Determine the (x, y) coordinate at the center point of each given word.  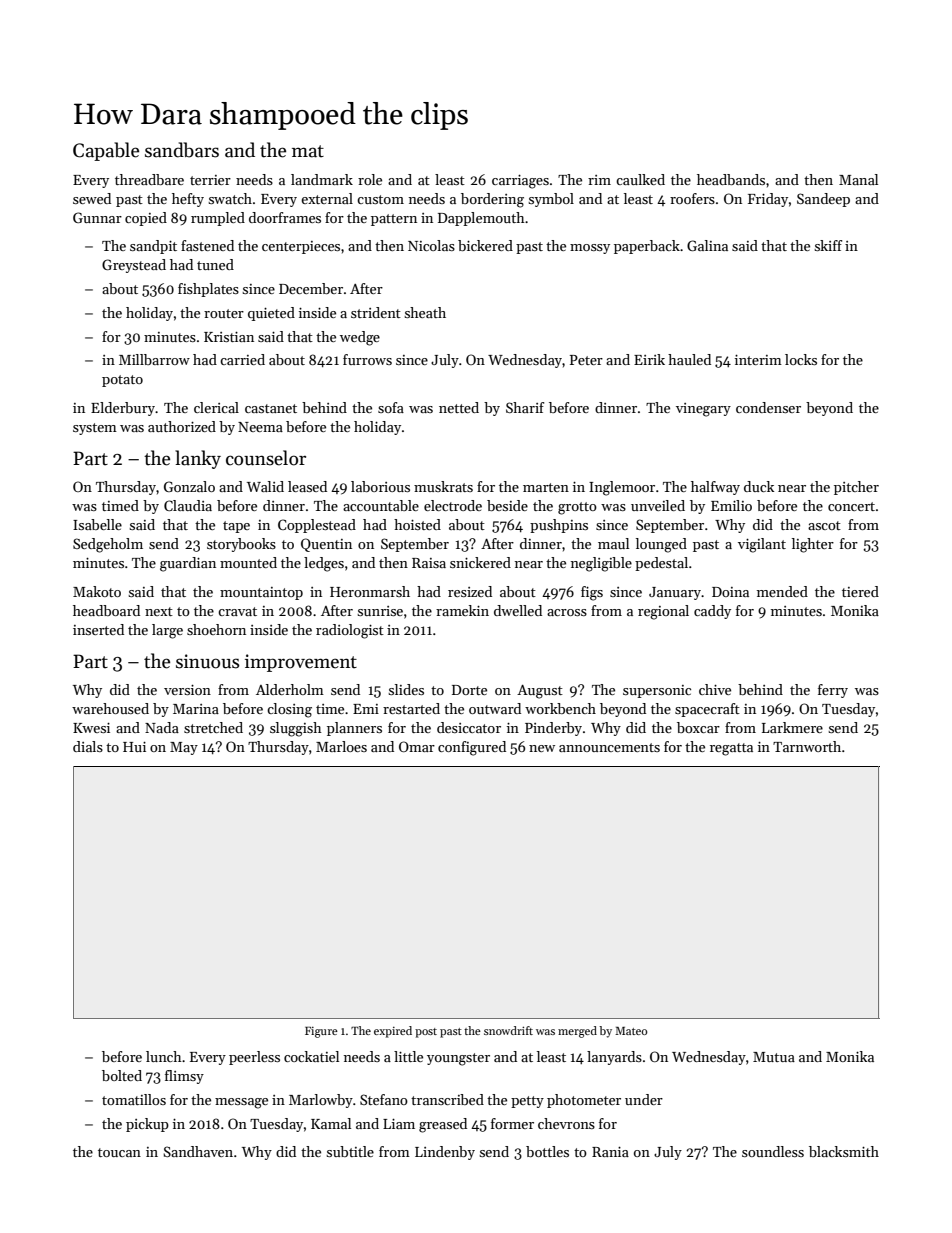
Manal (858, 179)
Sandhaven (198, 1151)
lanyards (614, 1058)
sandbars (182, 150)
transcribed (447, 1099)
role (370, 179)
